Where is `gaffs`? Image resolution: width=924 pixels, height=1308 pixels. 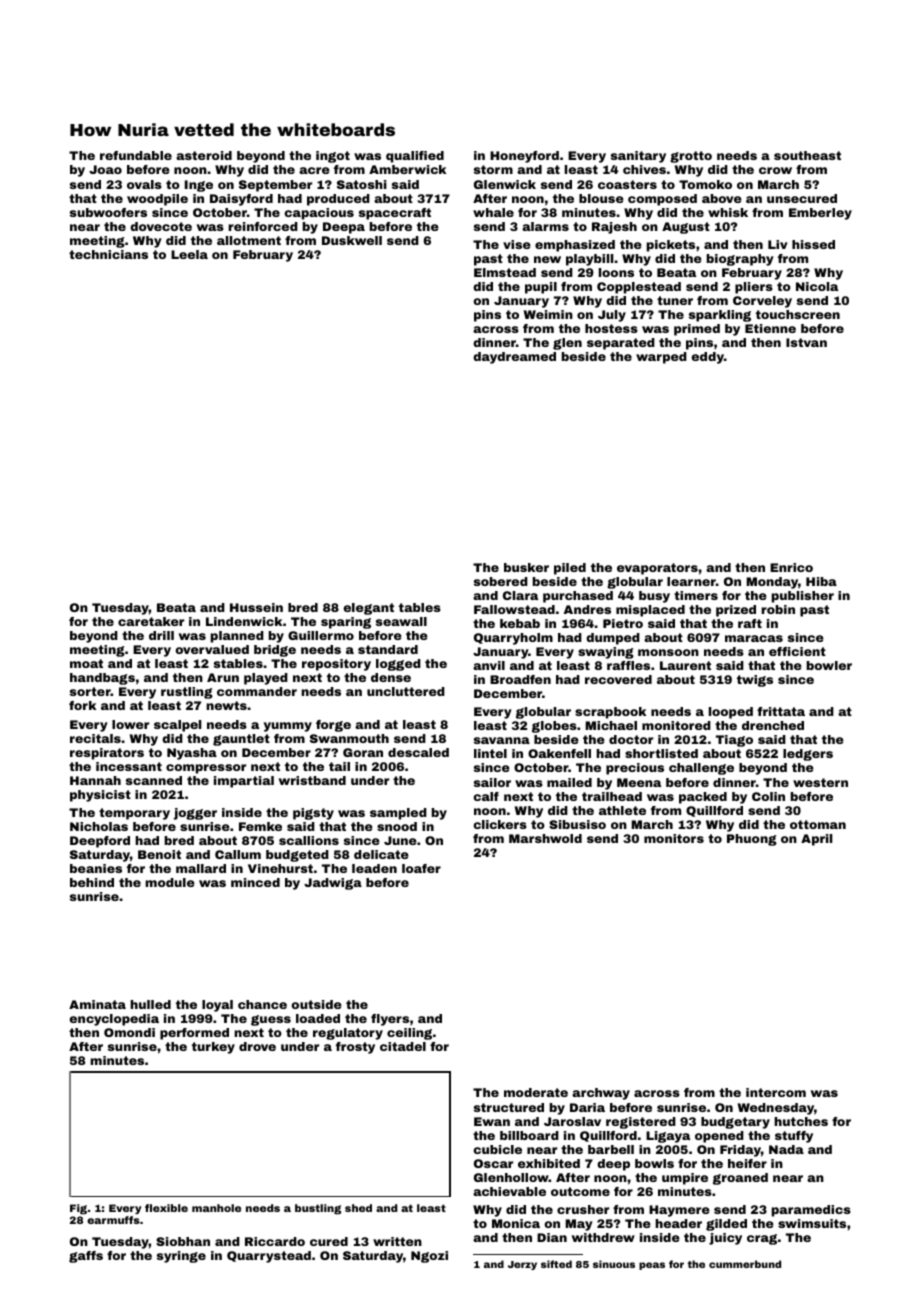 gaffs is located at coordinates (86, 1257).
